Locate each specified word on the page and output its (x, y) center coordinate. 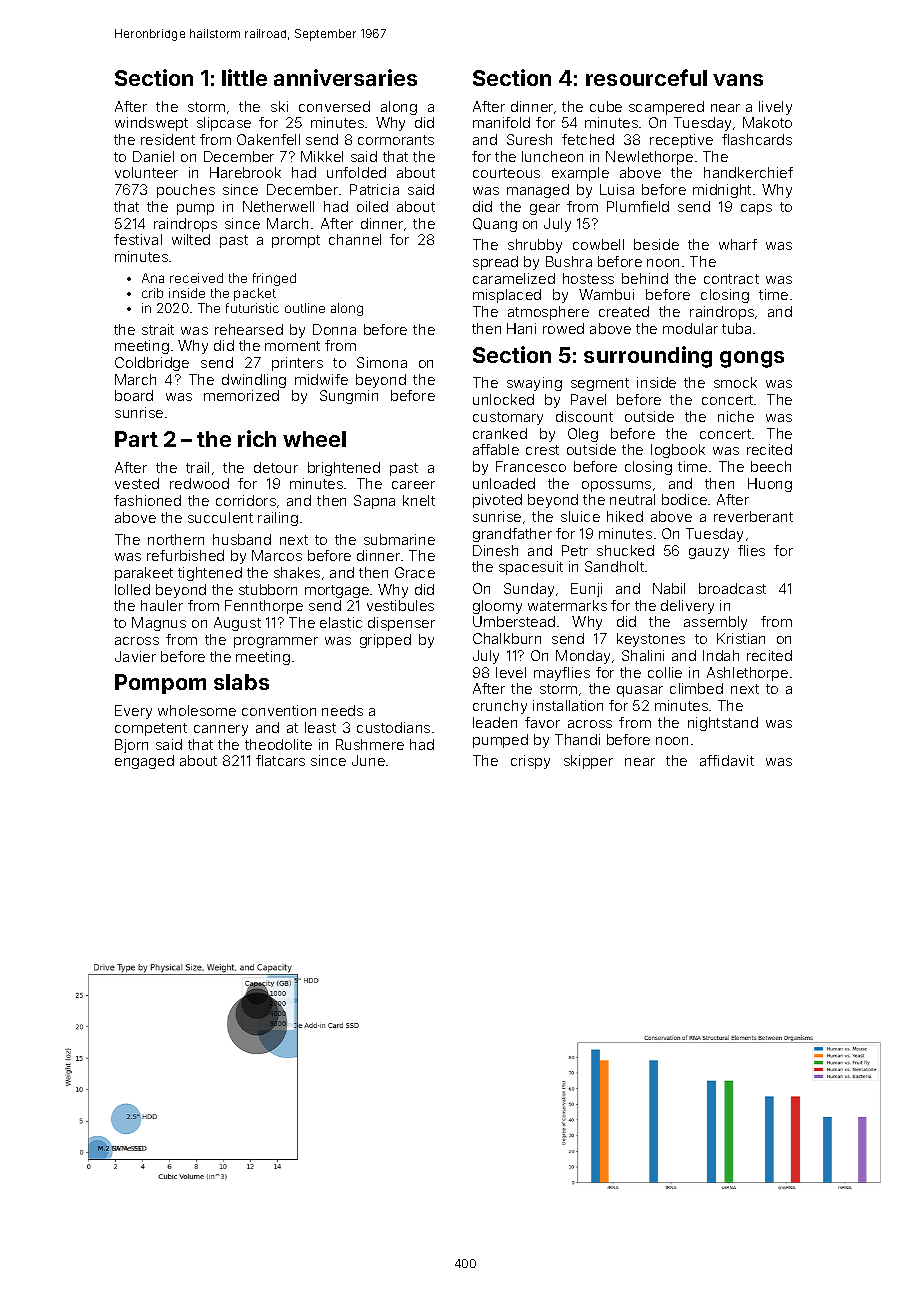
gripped (385, 641)
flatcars (280, 760)
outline (305, 308)
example (580, 174)
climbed (696, 688)
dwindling (254, 381)
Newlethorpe (649, 158)
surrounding (648, 357)
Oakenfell (268, 139)
